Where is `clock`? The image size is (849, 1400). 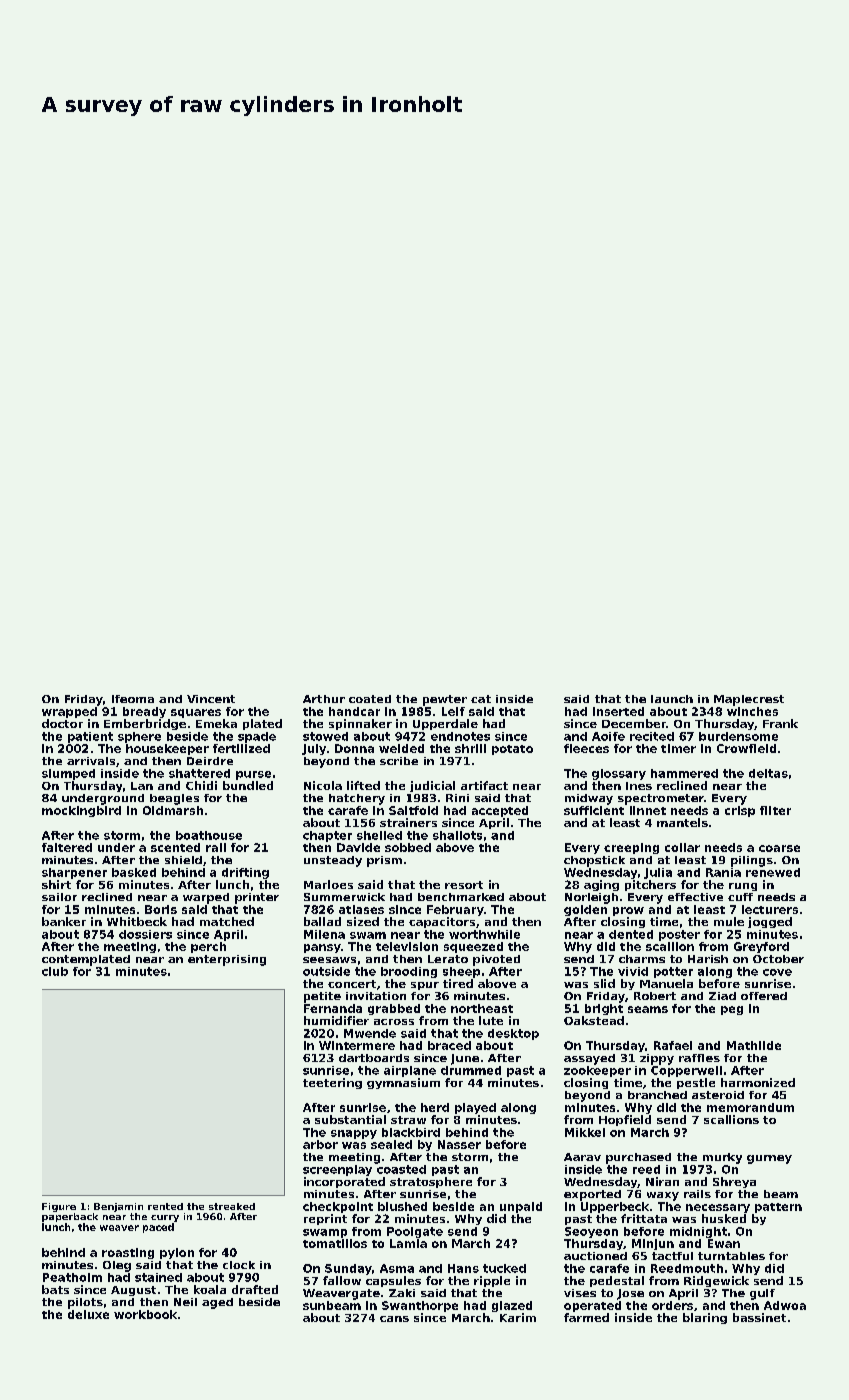 clock is located at coordinates (239, 1265).
